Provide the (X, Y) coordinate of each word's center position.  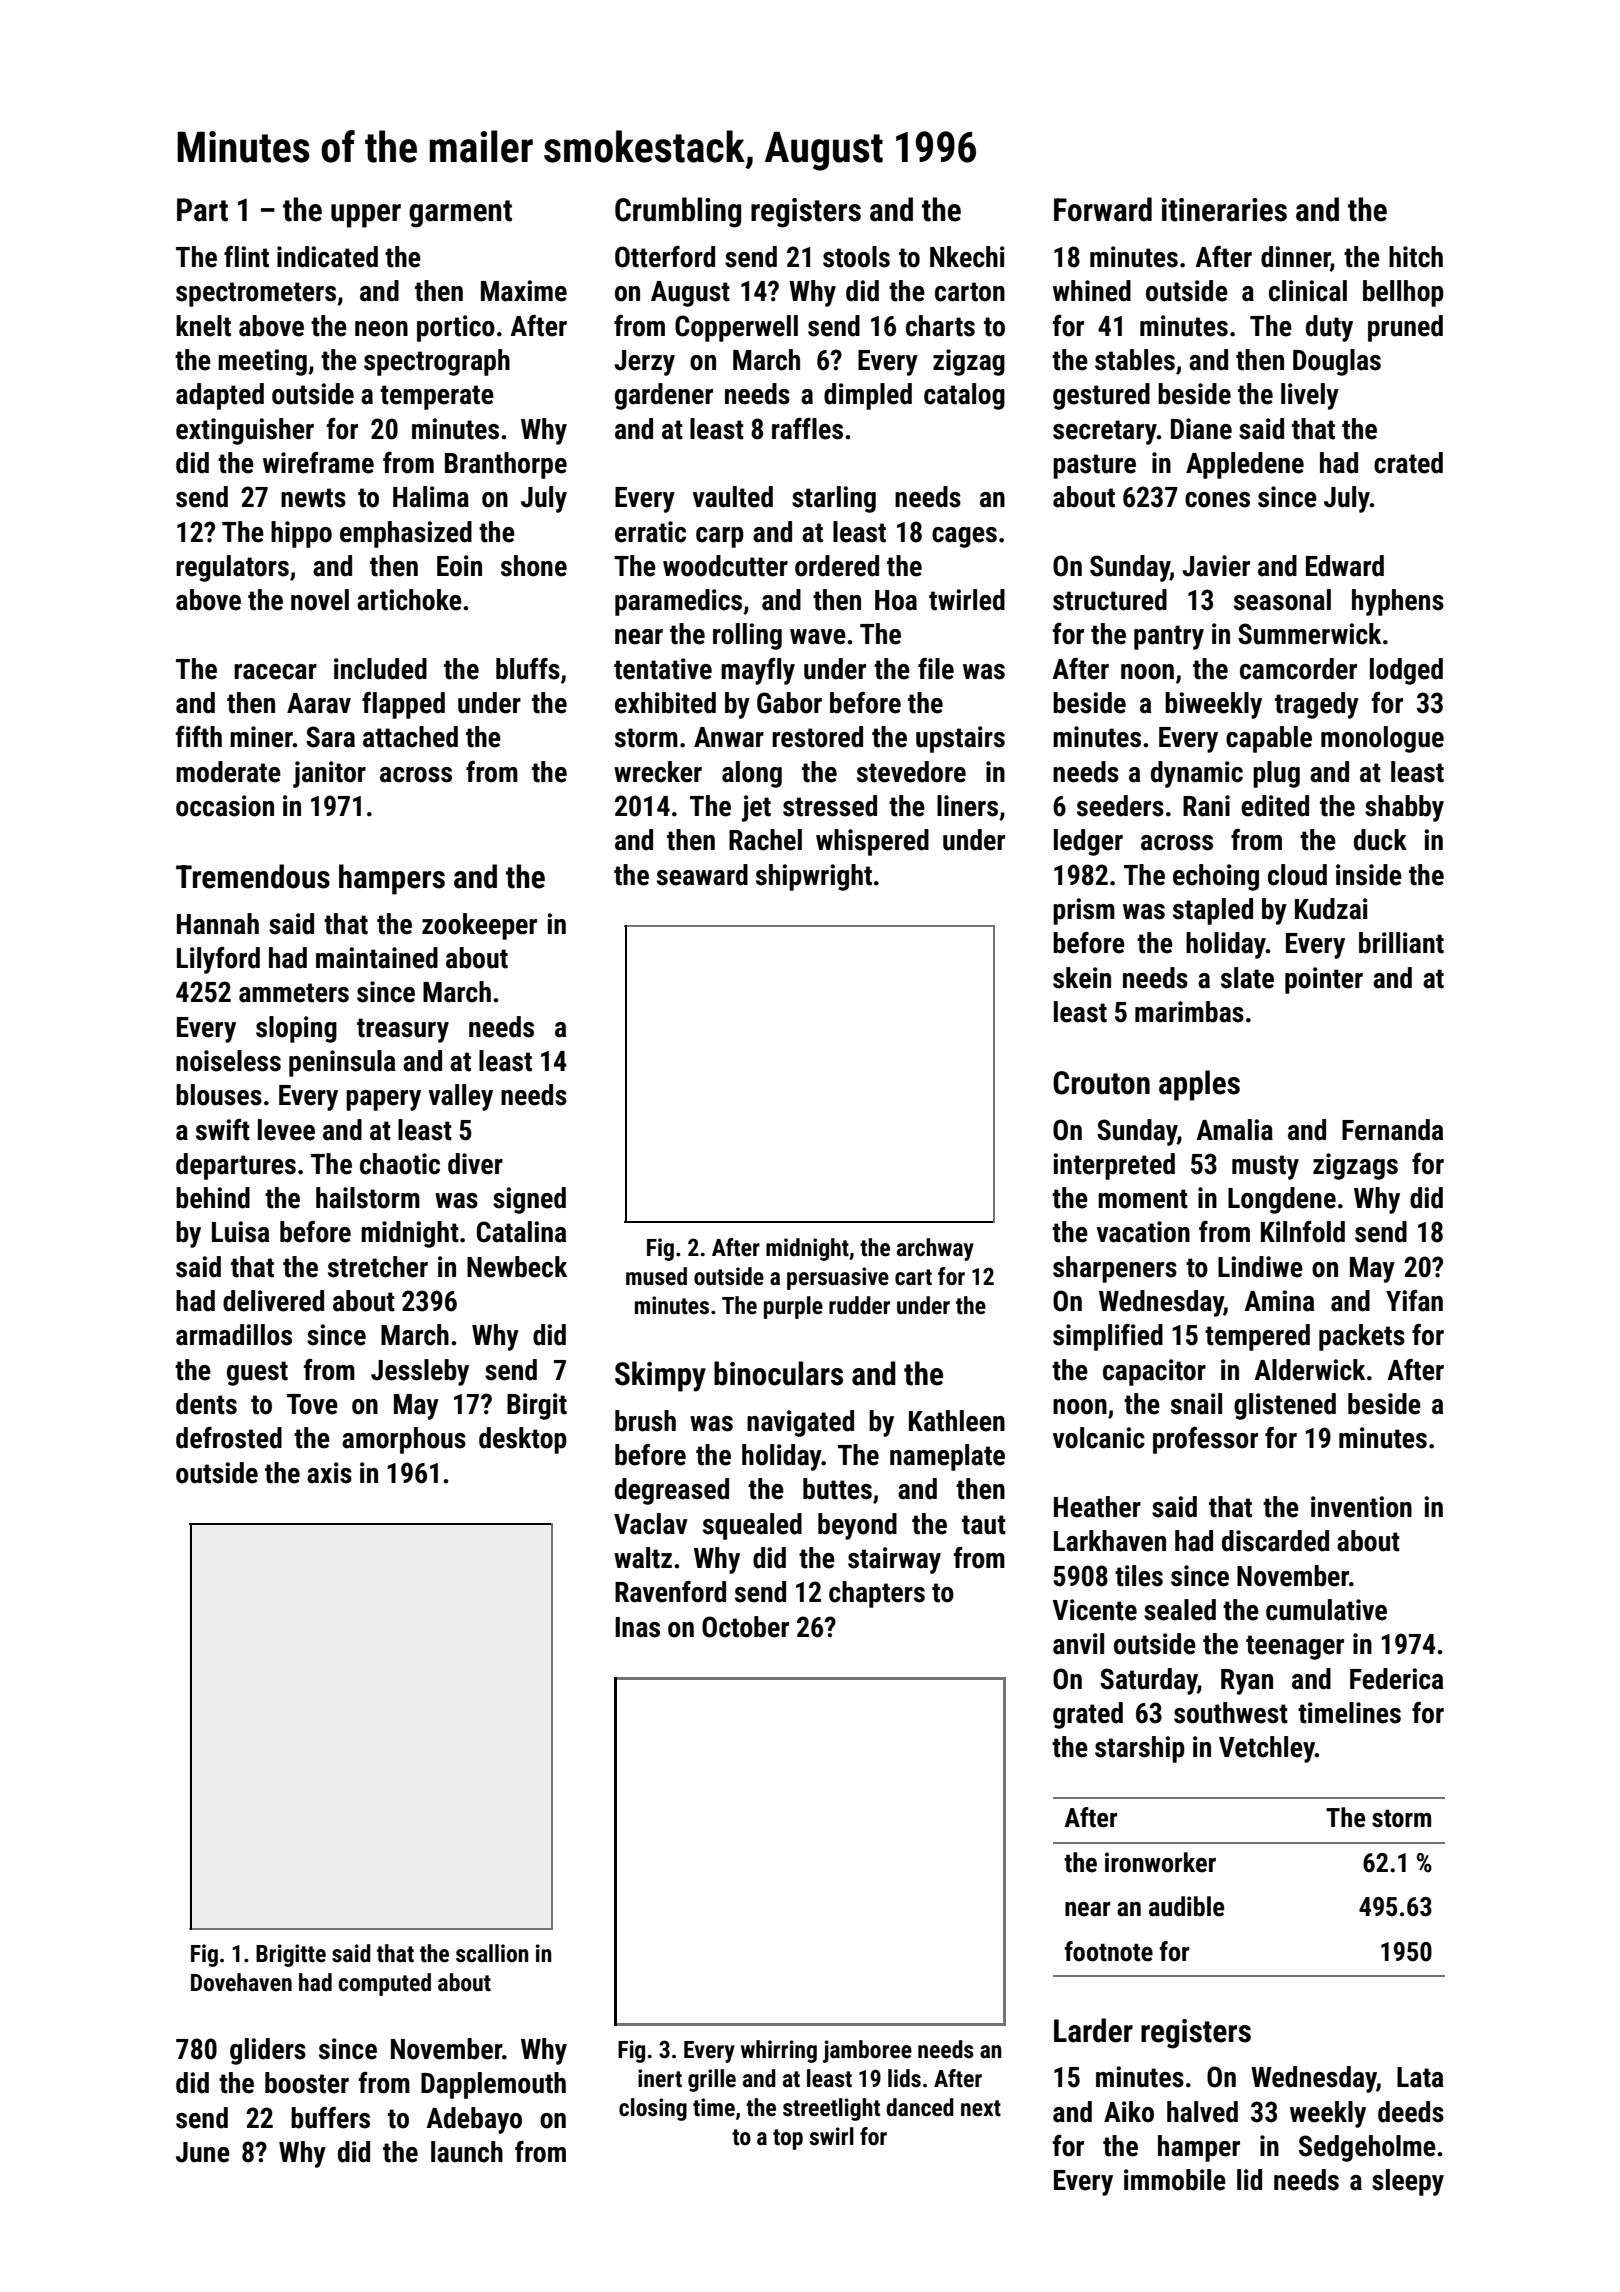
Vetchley (1267, 1749)
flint (246, 257)
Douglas (1337, 362)
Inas (637, 1627)
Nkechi (967, 257)
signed (529, 1200)
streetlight (831, 2109)
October (745, 1627)
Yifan (1414, 1300)
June (203, 2152)
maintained (377, 958)
